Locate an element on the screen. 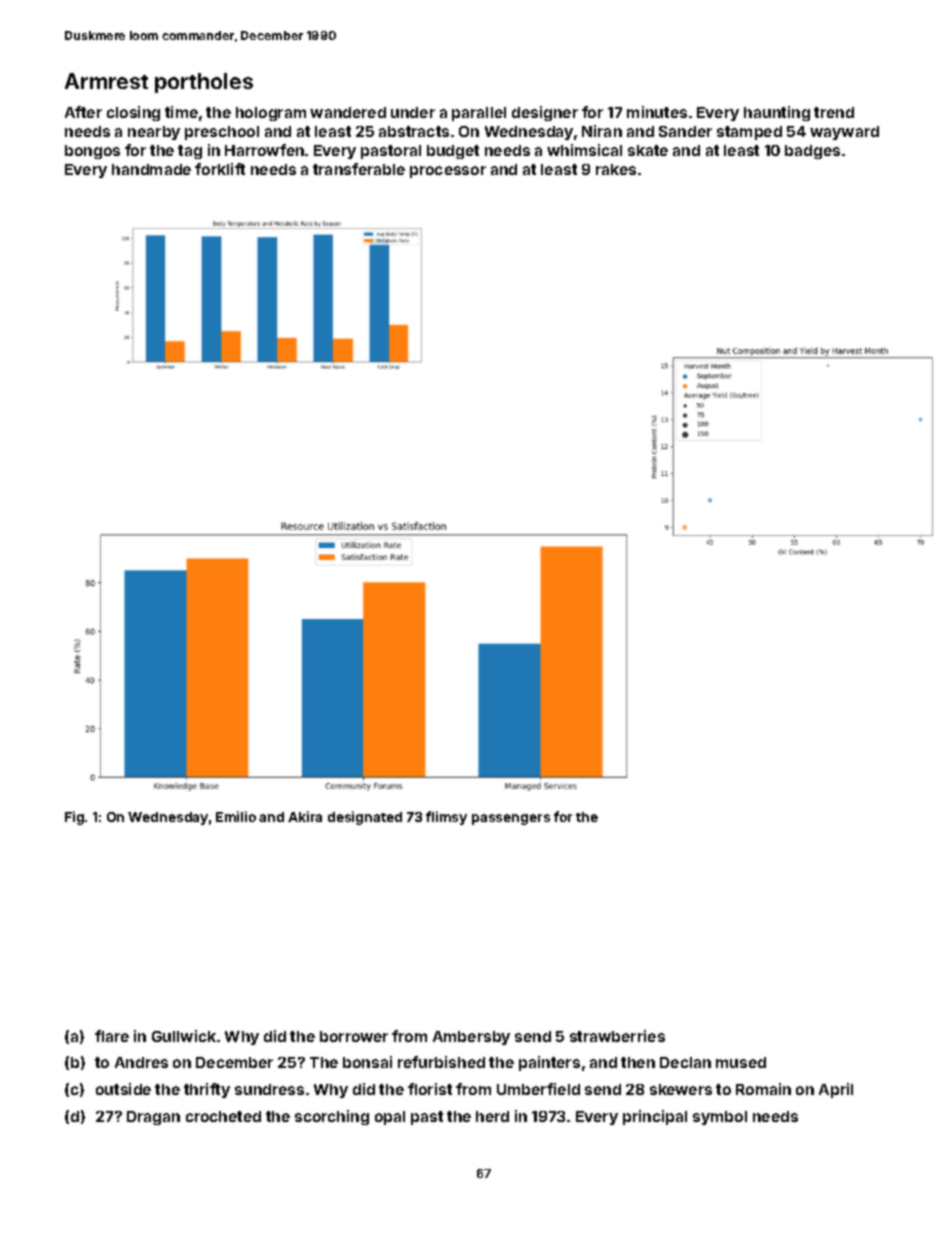  passengers is located at coordinates (511, 819).
